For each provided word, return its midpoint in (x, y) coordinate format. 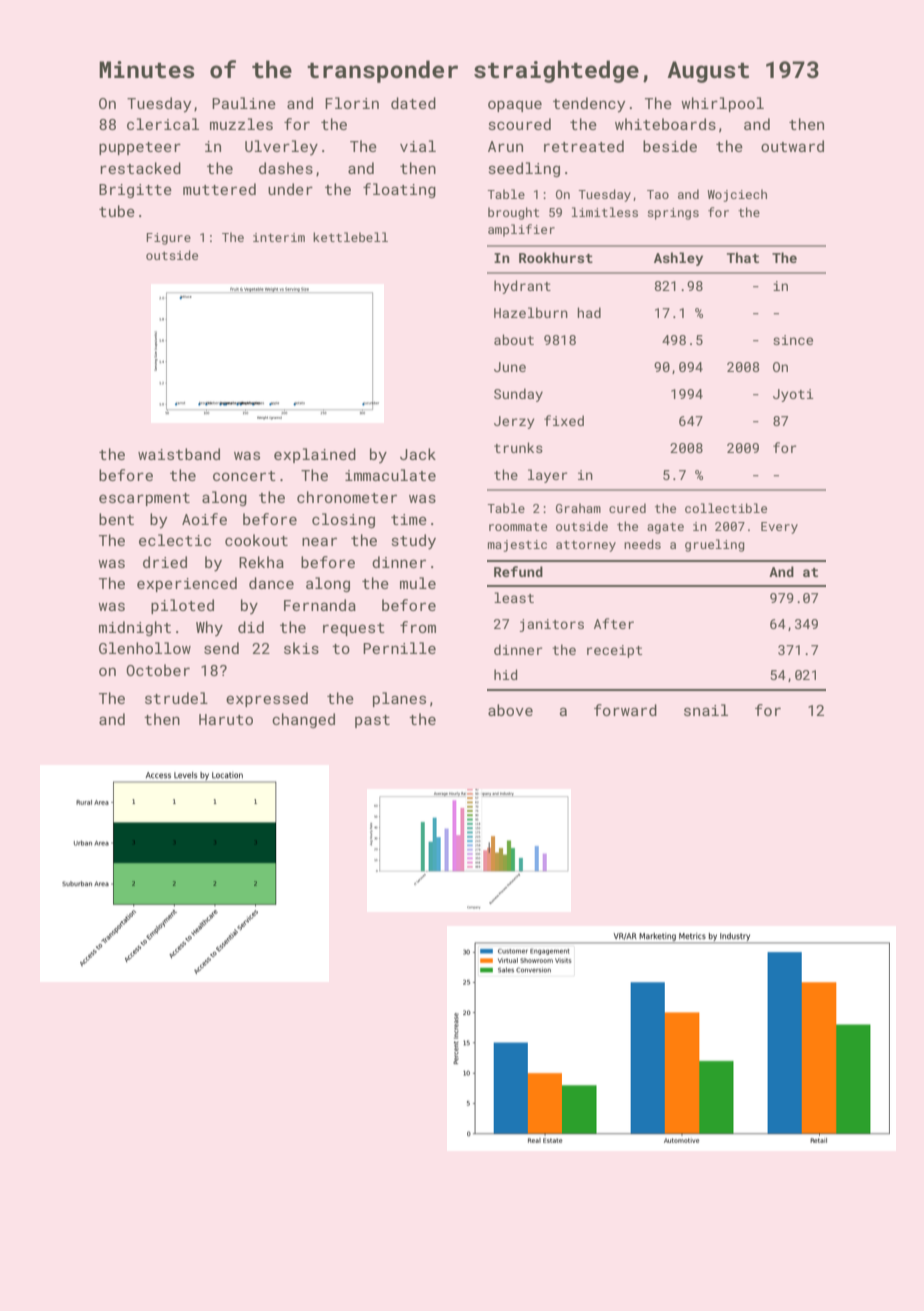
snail (706, 710)
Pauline (244, 103)
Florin (352, 103)
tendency (589, 105)
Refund (518, 571)
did (251, 627)
